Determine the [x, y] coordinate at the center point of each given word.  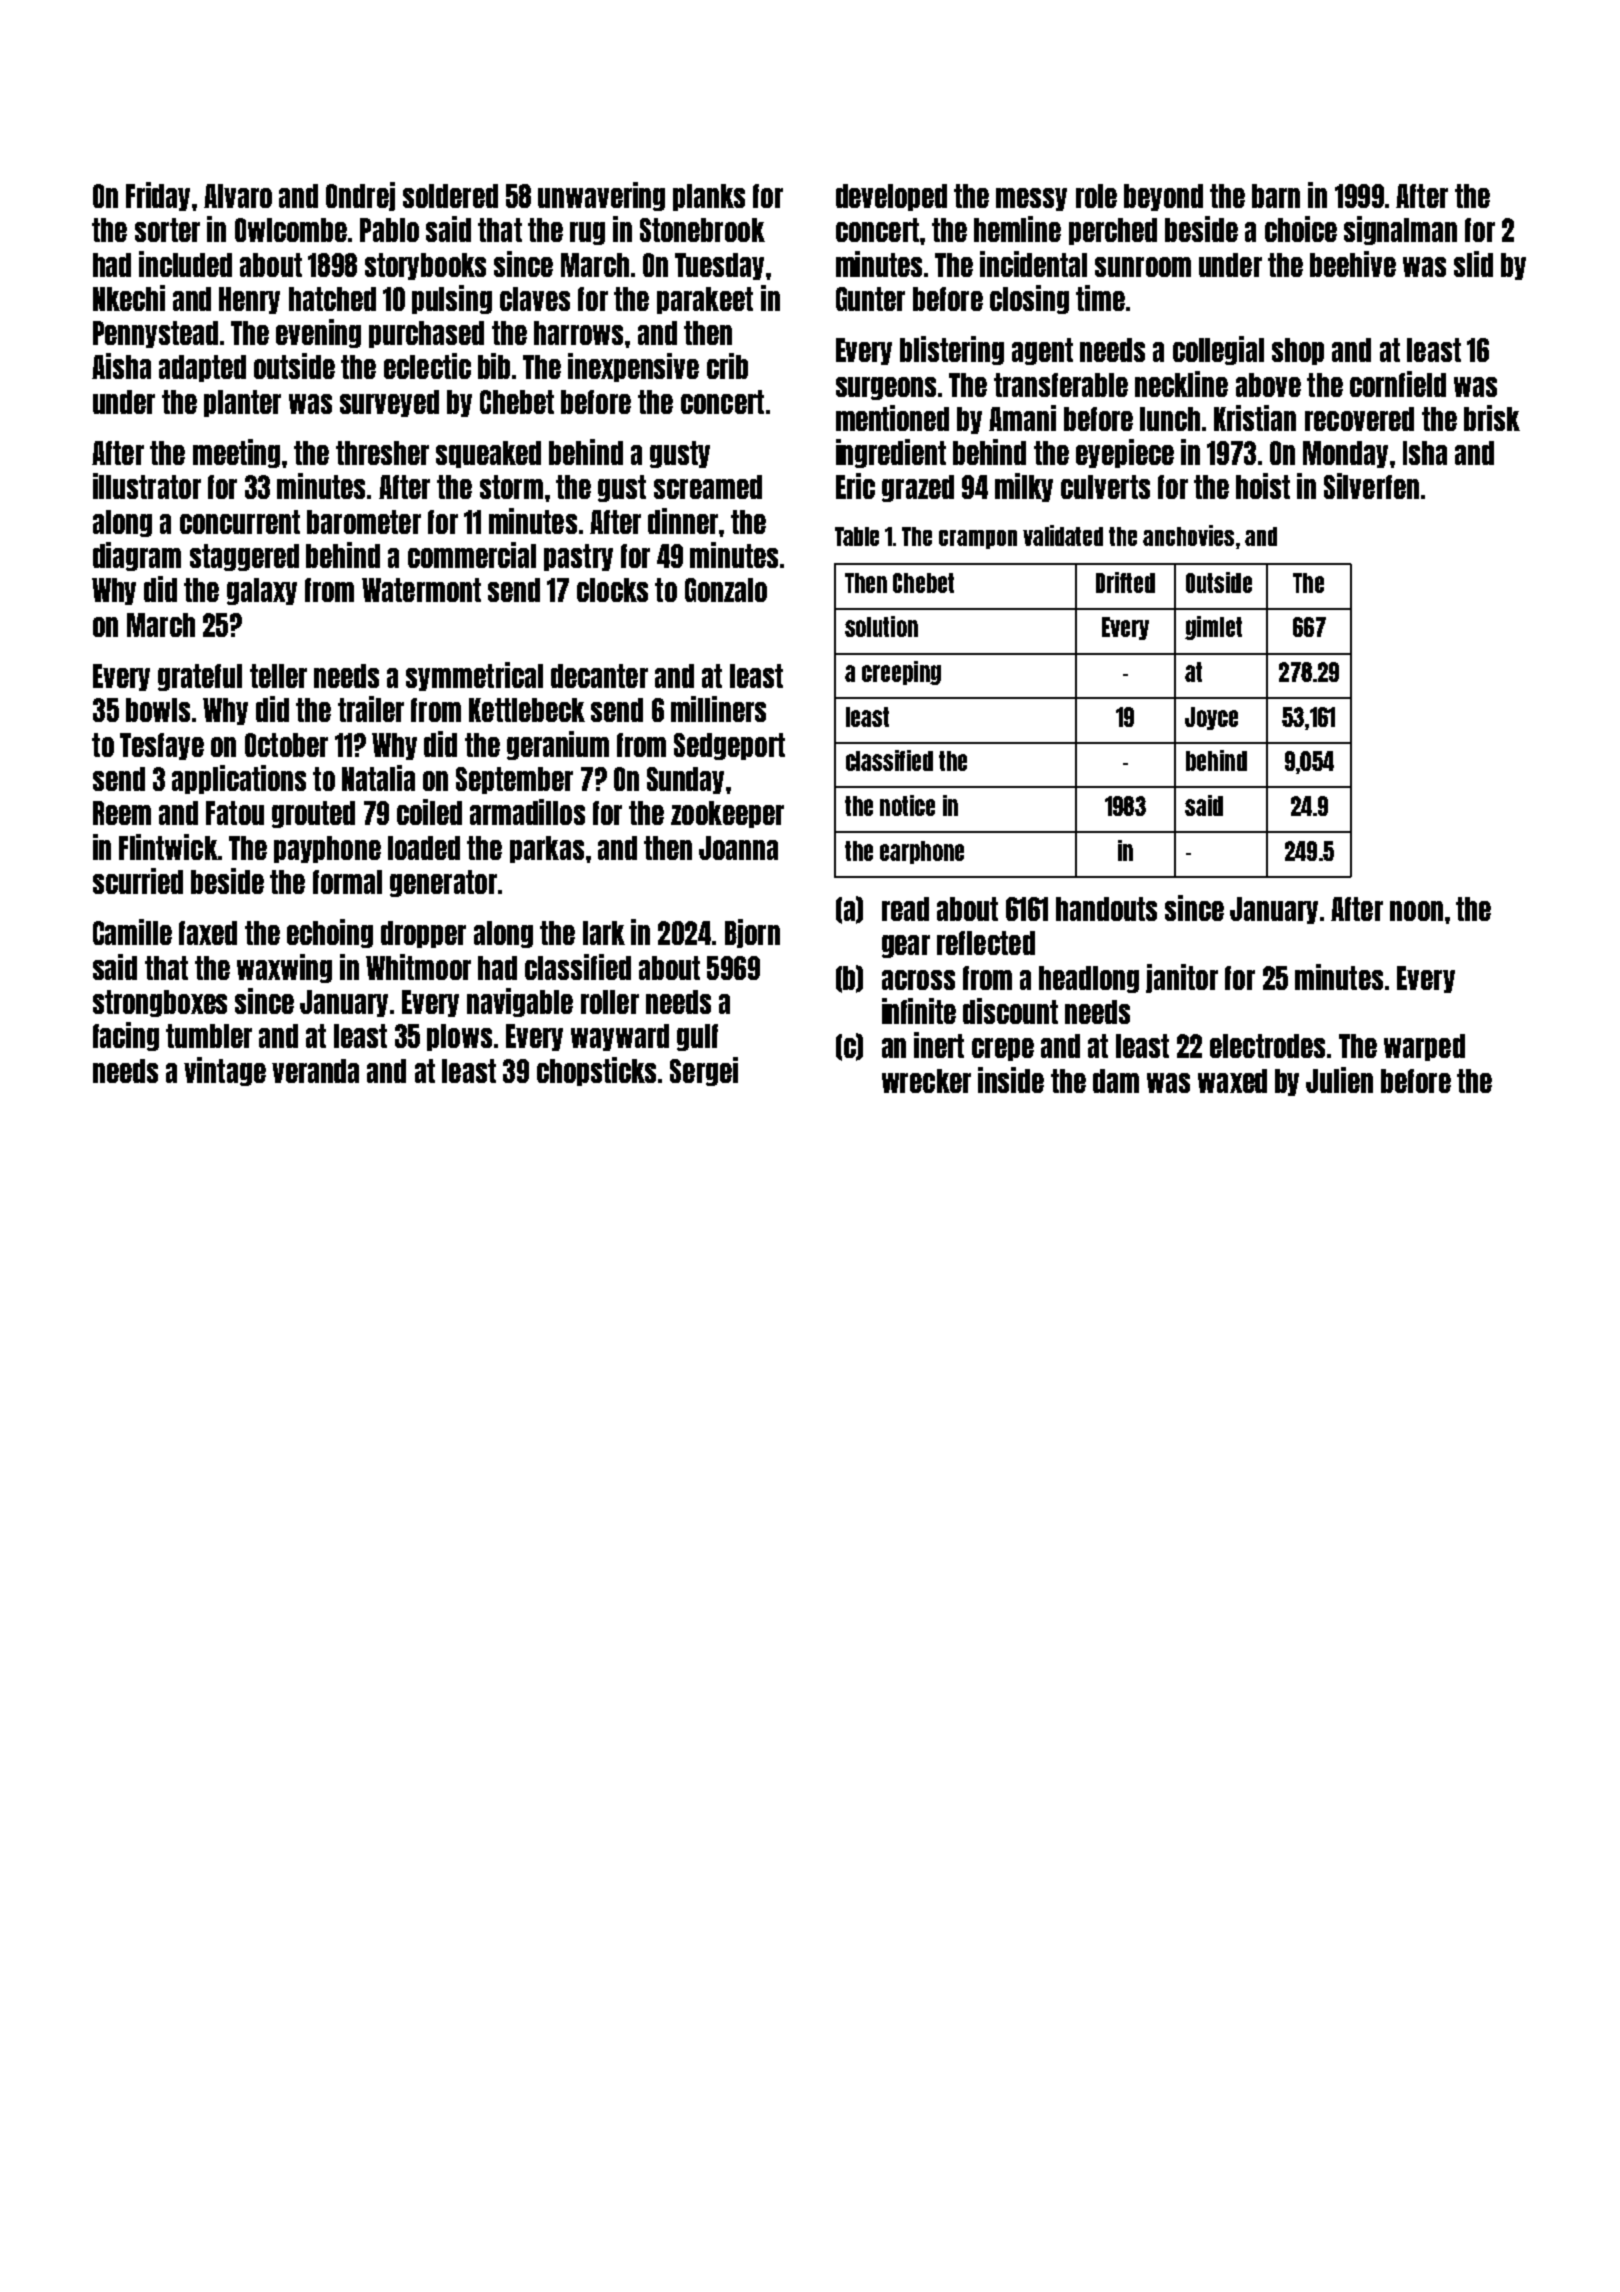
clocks [612, 590]
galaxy [262, 591]
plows [459, 1037]
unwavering [601, 196]
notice [907, 805]
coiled [429, 812]
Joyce [1211, 718]
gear [906, 946]
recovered [1359, 419]
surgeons [886, 388]
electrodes [1267, 1046]
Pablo [389, 230]
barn [1276, 196]
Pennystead [155, 334]
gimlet [1213, 628]
